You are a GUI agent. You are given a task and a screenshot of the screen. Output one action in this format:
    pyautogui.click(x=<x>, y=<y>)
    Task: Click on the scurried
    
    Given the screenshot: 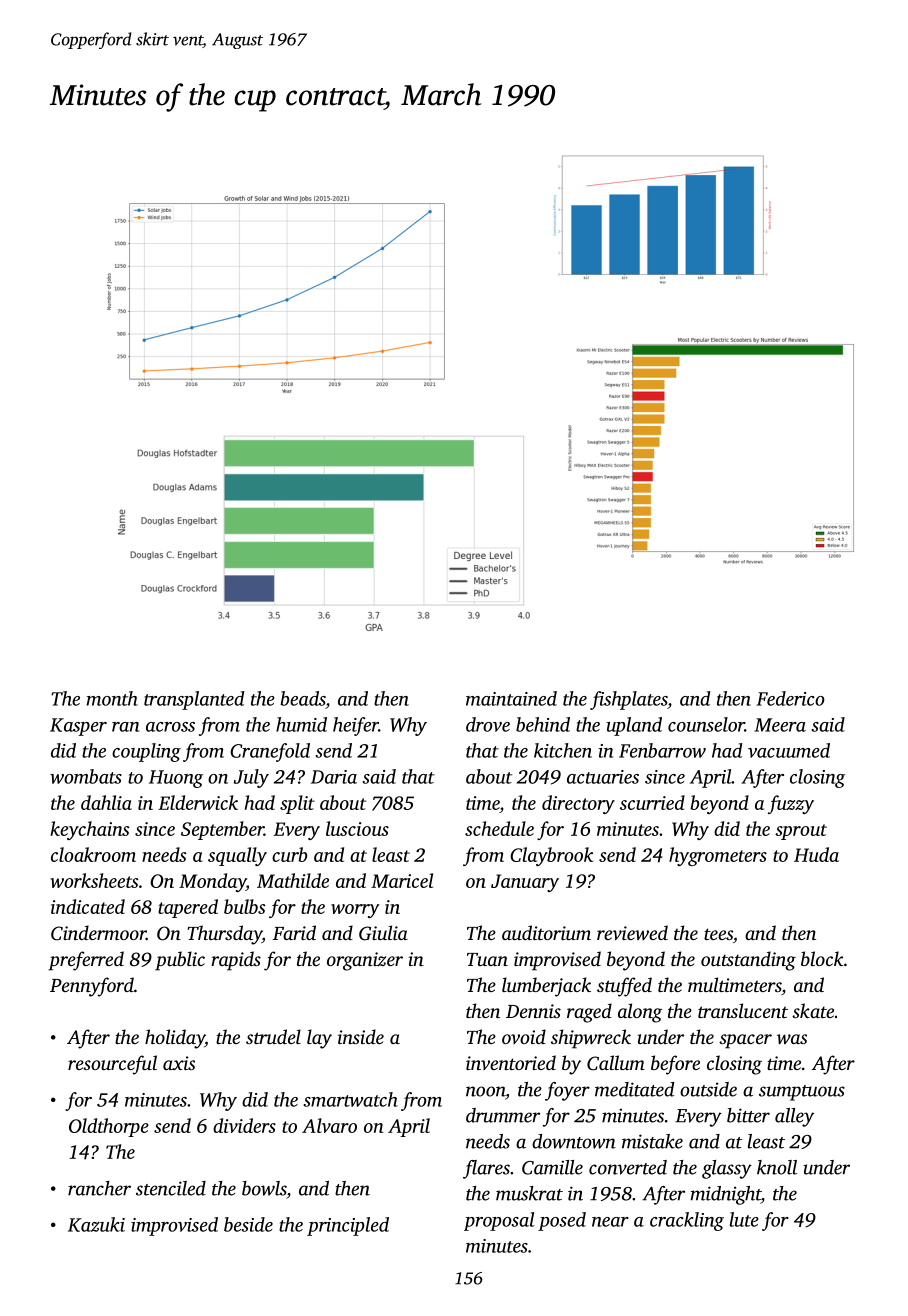 What is the action you would take?
    pyautogui.click(x=652, y=802)
